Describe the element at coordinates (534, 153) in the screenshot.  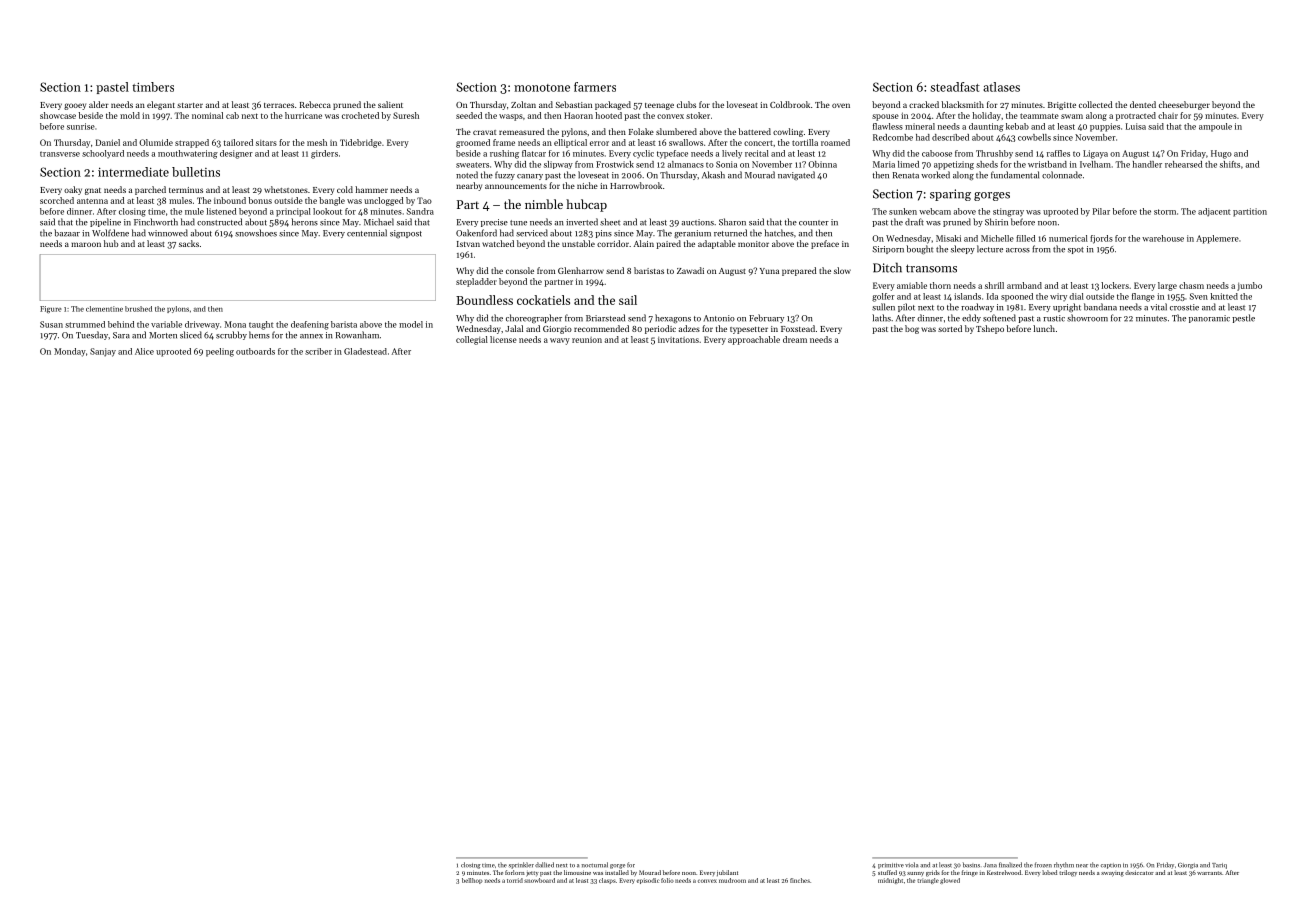
I see `flatcar` at that location.
